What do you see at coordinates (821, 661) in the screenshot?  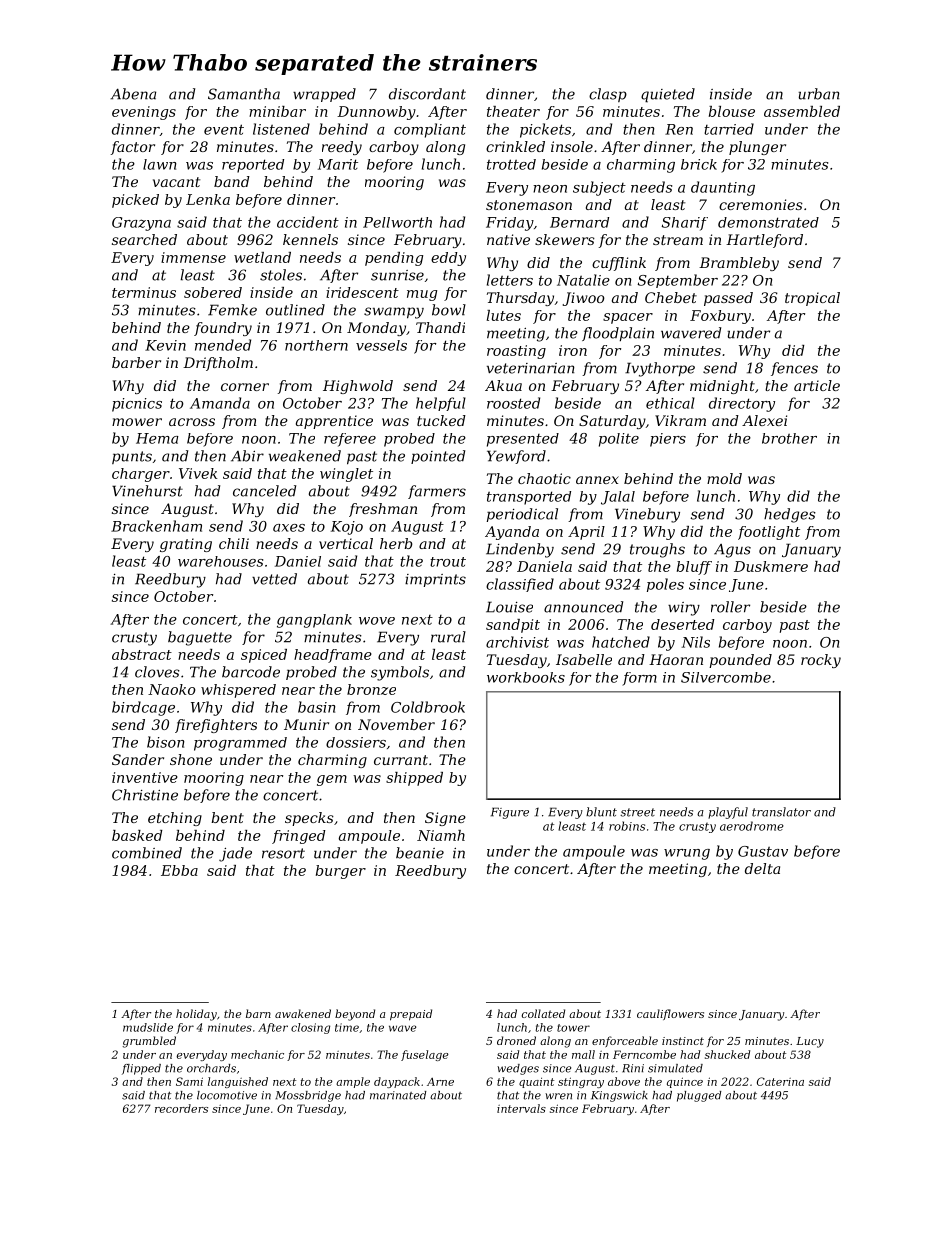 I see `rocky` at bounding box center [821, 661].
